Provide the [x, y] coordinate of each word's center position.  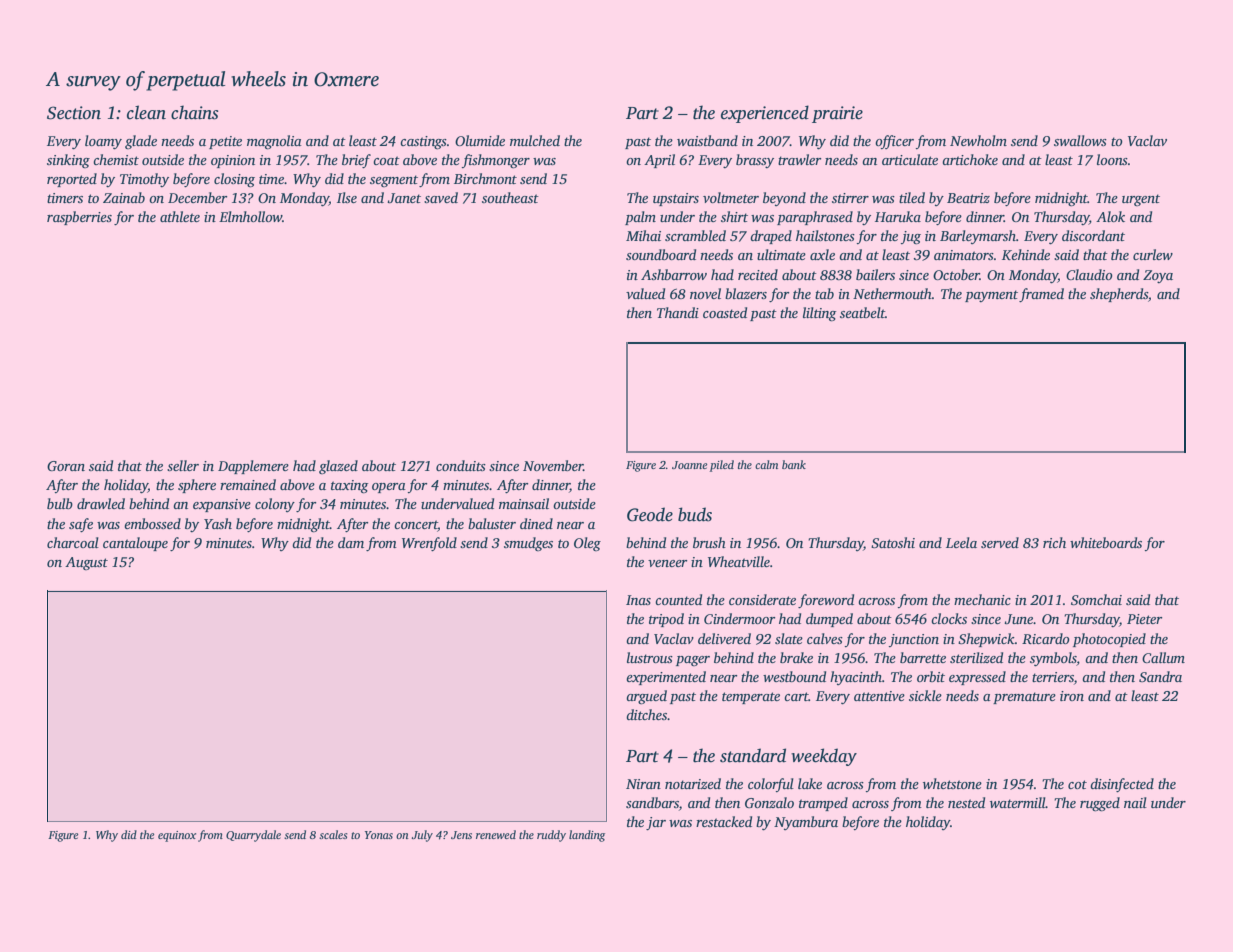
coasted [725, 312]
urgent [1141, 200]
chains [195, 112]
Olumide [480, 140]
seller [183, 465]
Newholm [978, 140]
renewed [496, 834]
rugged [1100, 804]
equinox [177, 836]
